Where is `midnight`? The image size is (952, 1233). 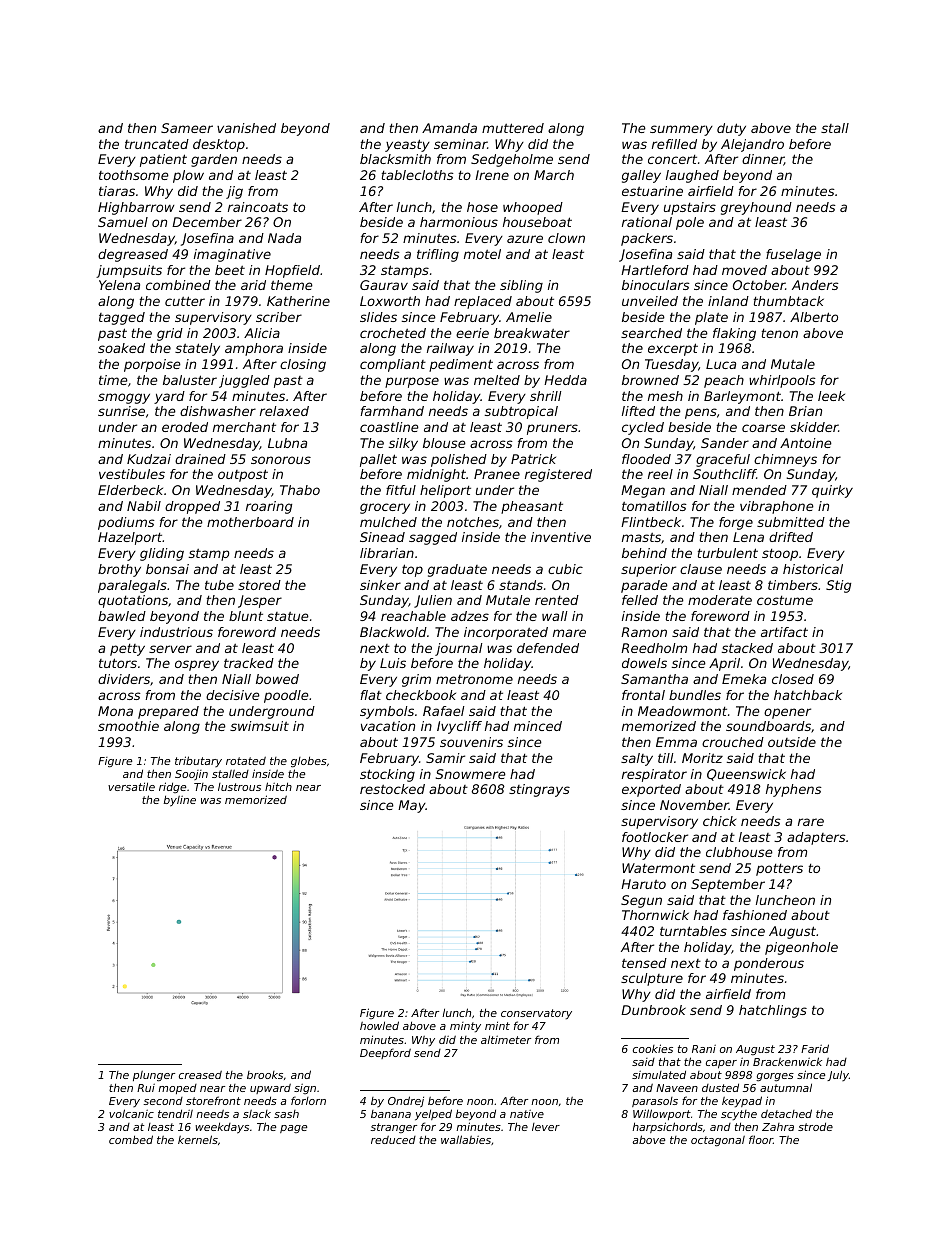
midnight is located at coordinates (436, 475).
